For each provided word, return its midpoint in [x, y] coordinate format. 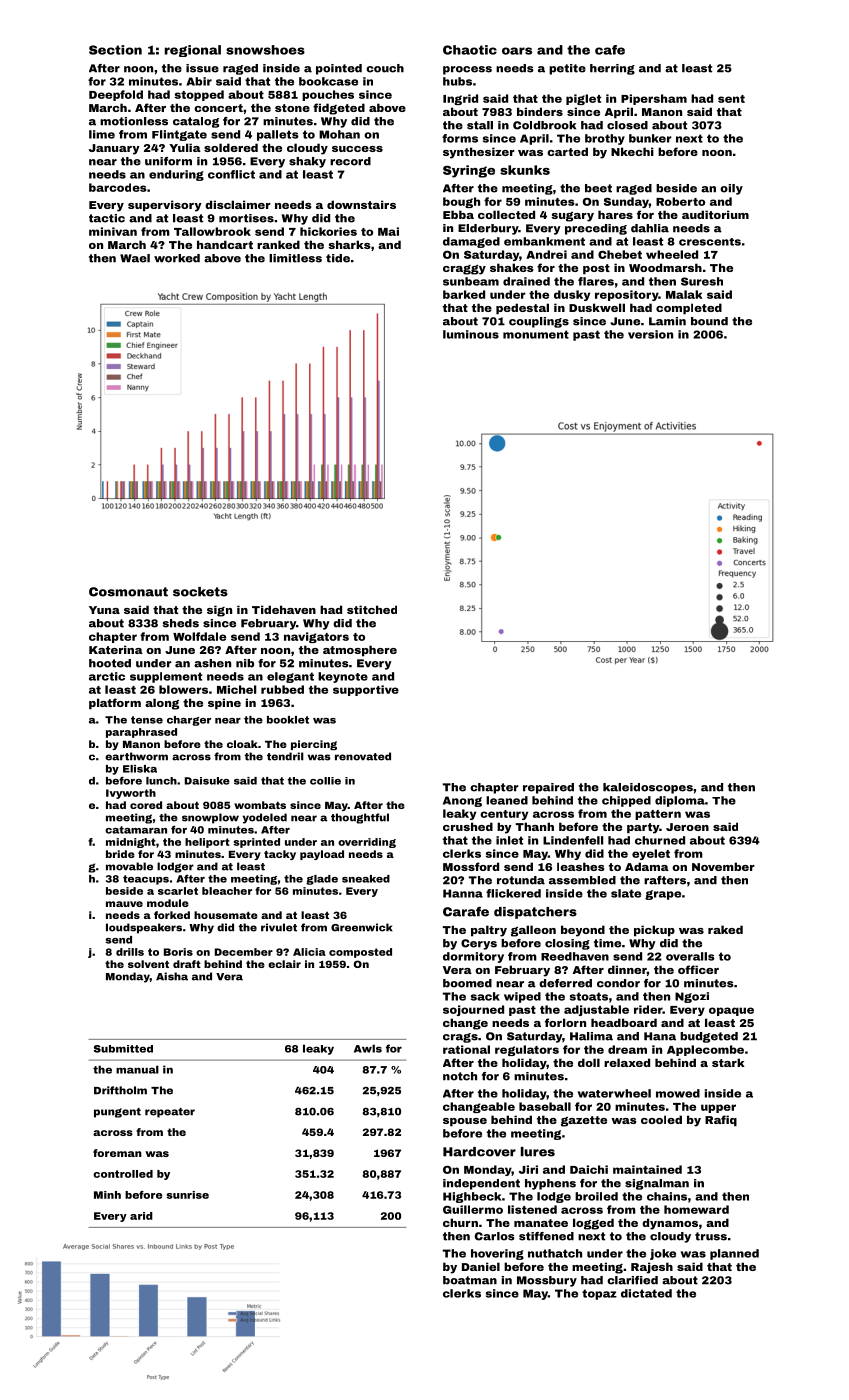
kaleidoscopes [648, 788]
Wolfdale [199, 636]
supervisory [165, 206]
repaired [548, 788]
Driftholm [120, 1090]
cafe [610, 50]
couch [385, 68]
